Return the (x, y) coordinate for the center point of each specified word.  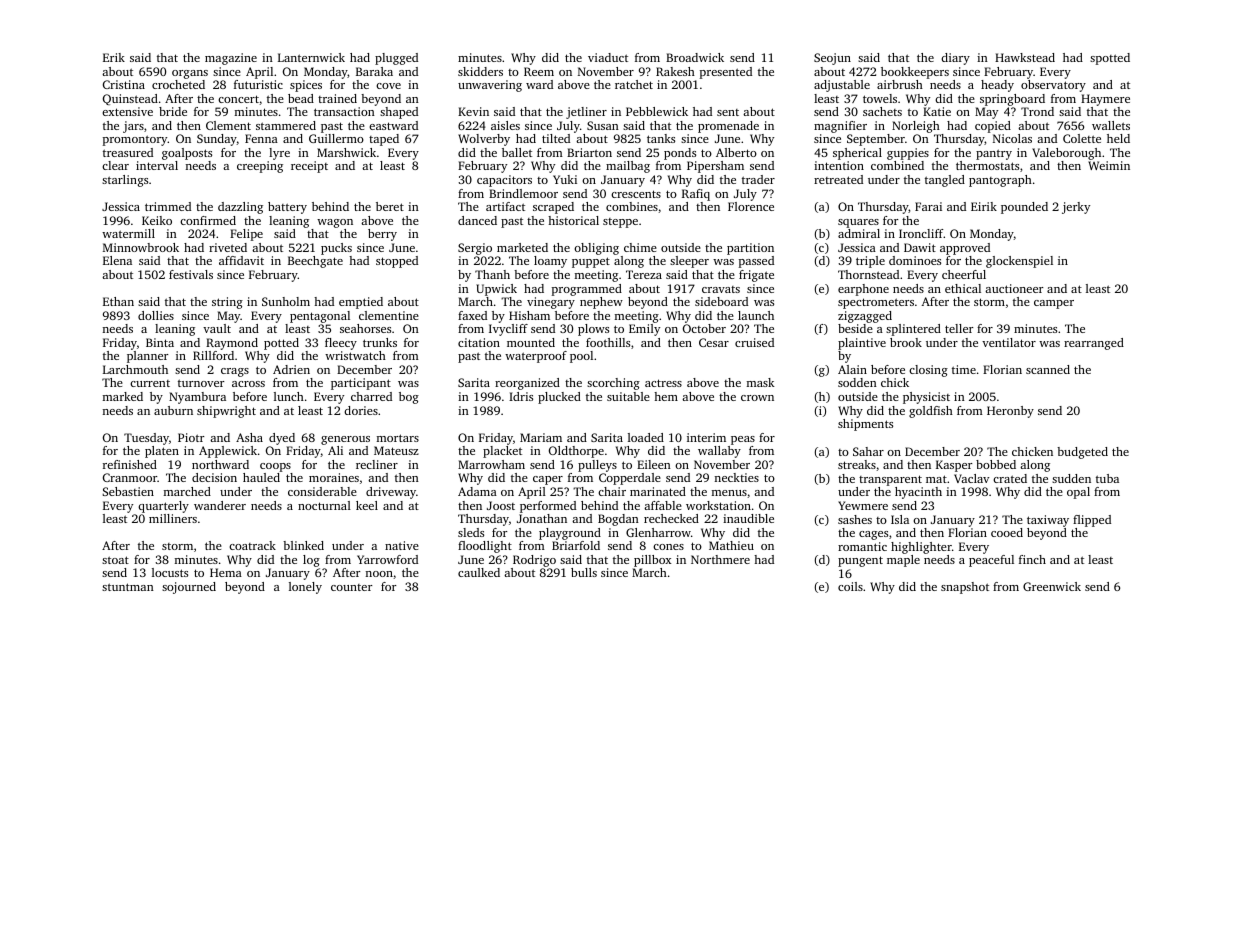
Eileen (654, 464)
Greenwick (1052, 586)
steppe (620, 223)
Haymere (1105, 100)
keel (367, 505)
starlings (125, 181)
